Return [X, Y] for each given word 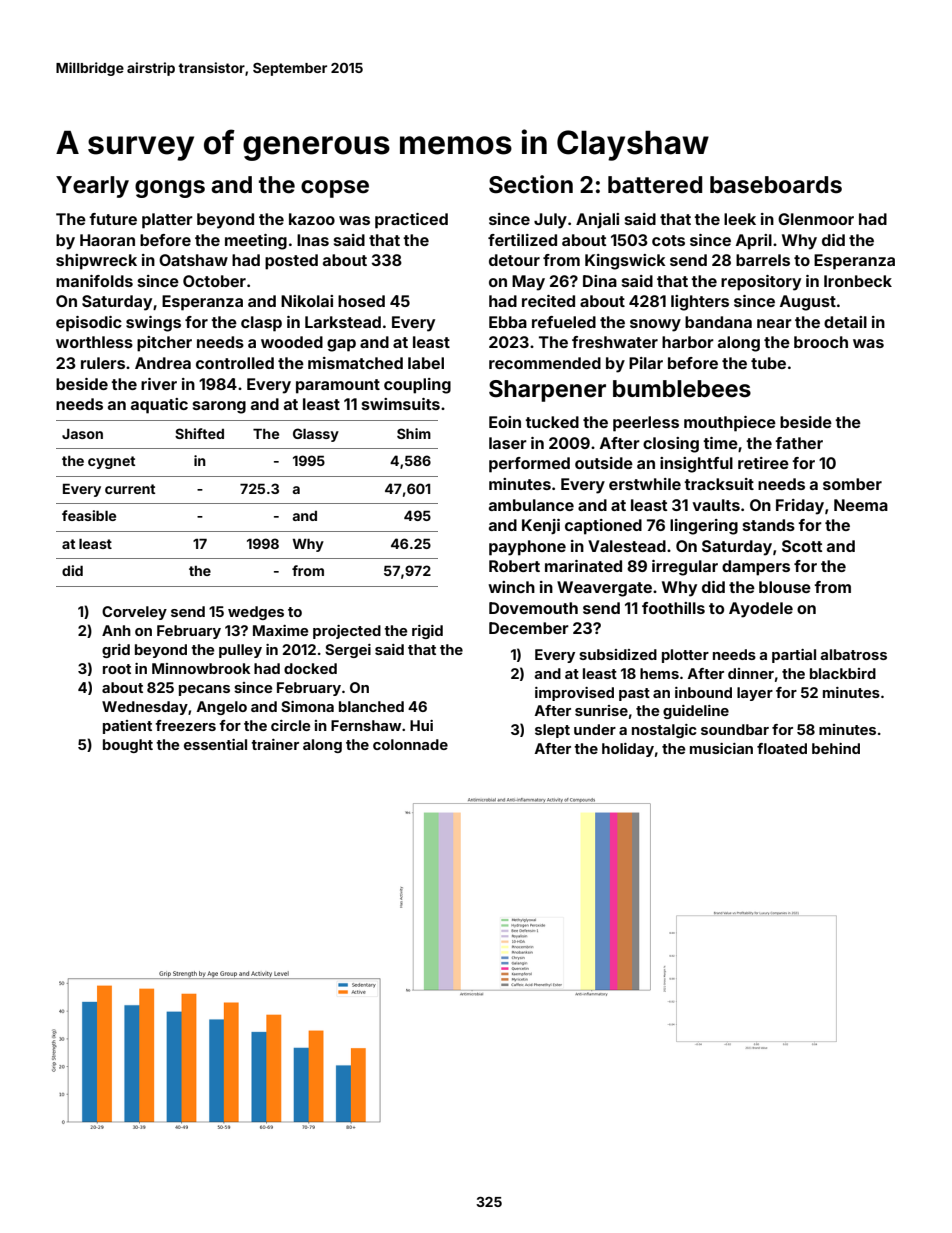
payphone [527, 548]
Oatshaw [193, 260]
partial [794, 656]
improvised [574, 694]
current [130, 489]
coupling [417, 386]
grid [116, 651]
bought [128, 746]
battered [655, 185]
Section [531, 184]
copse [335, 189]
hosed [361, 301]
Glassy [316, 435]
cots [668, 240]
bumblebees [682, 389]
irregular [685, 568]
